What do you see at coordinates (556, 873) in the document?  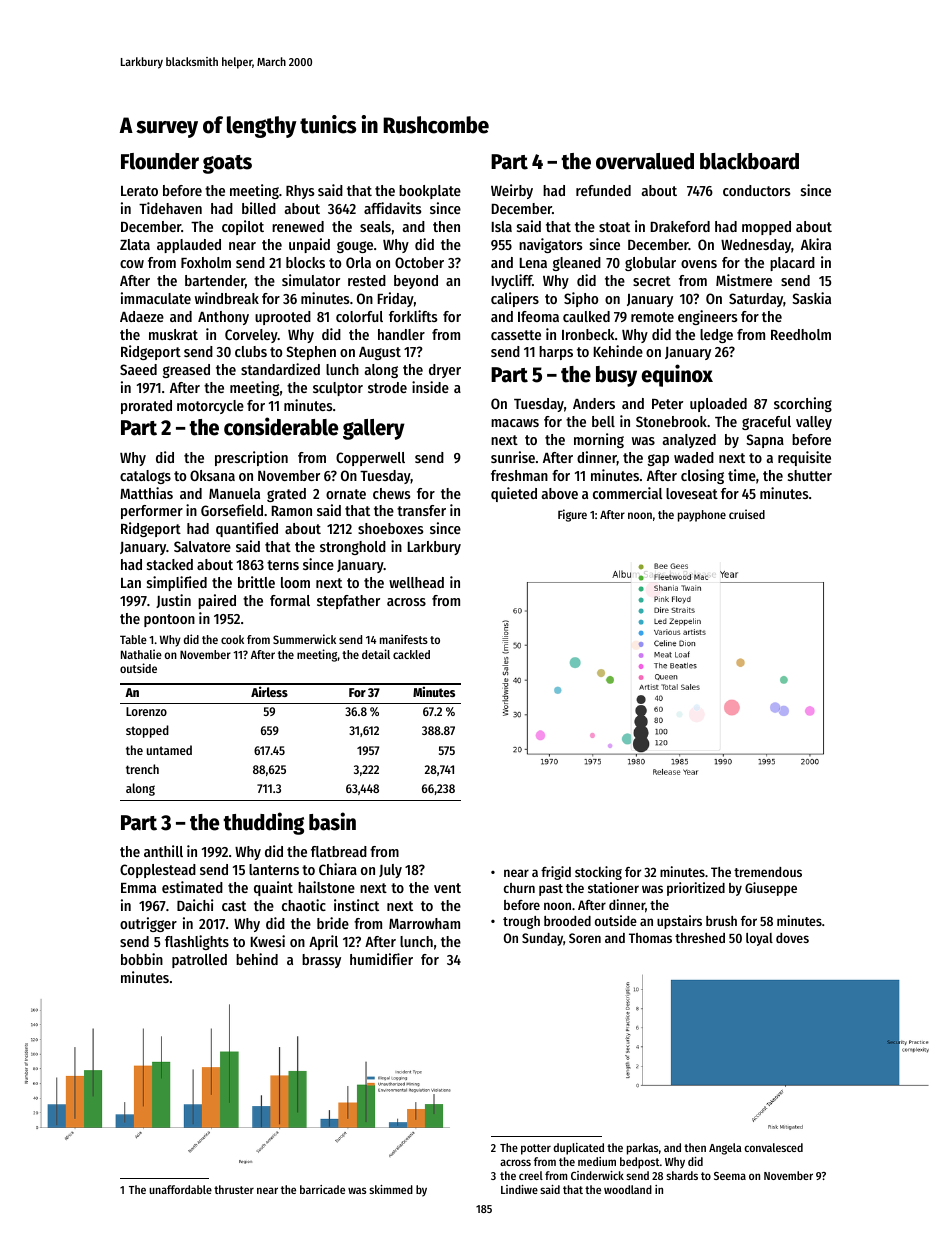 I see `frigid` at bounding box center [556, 873].
